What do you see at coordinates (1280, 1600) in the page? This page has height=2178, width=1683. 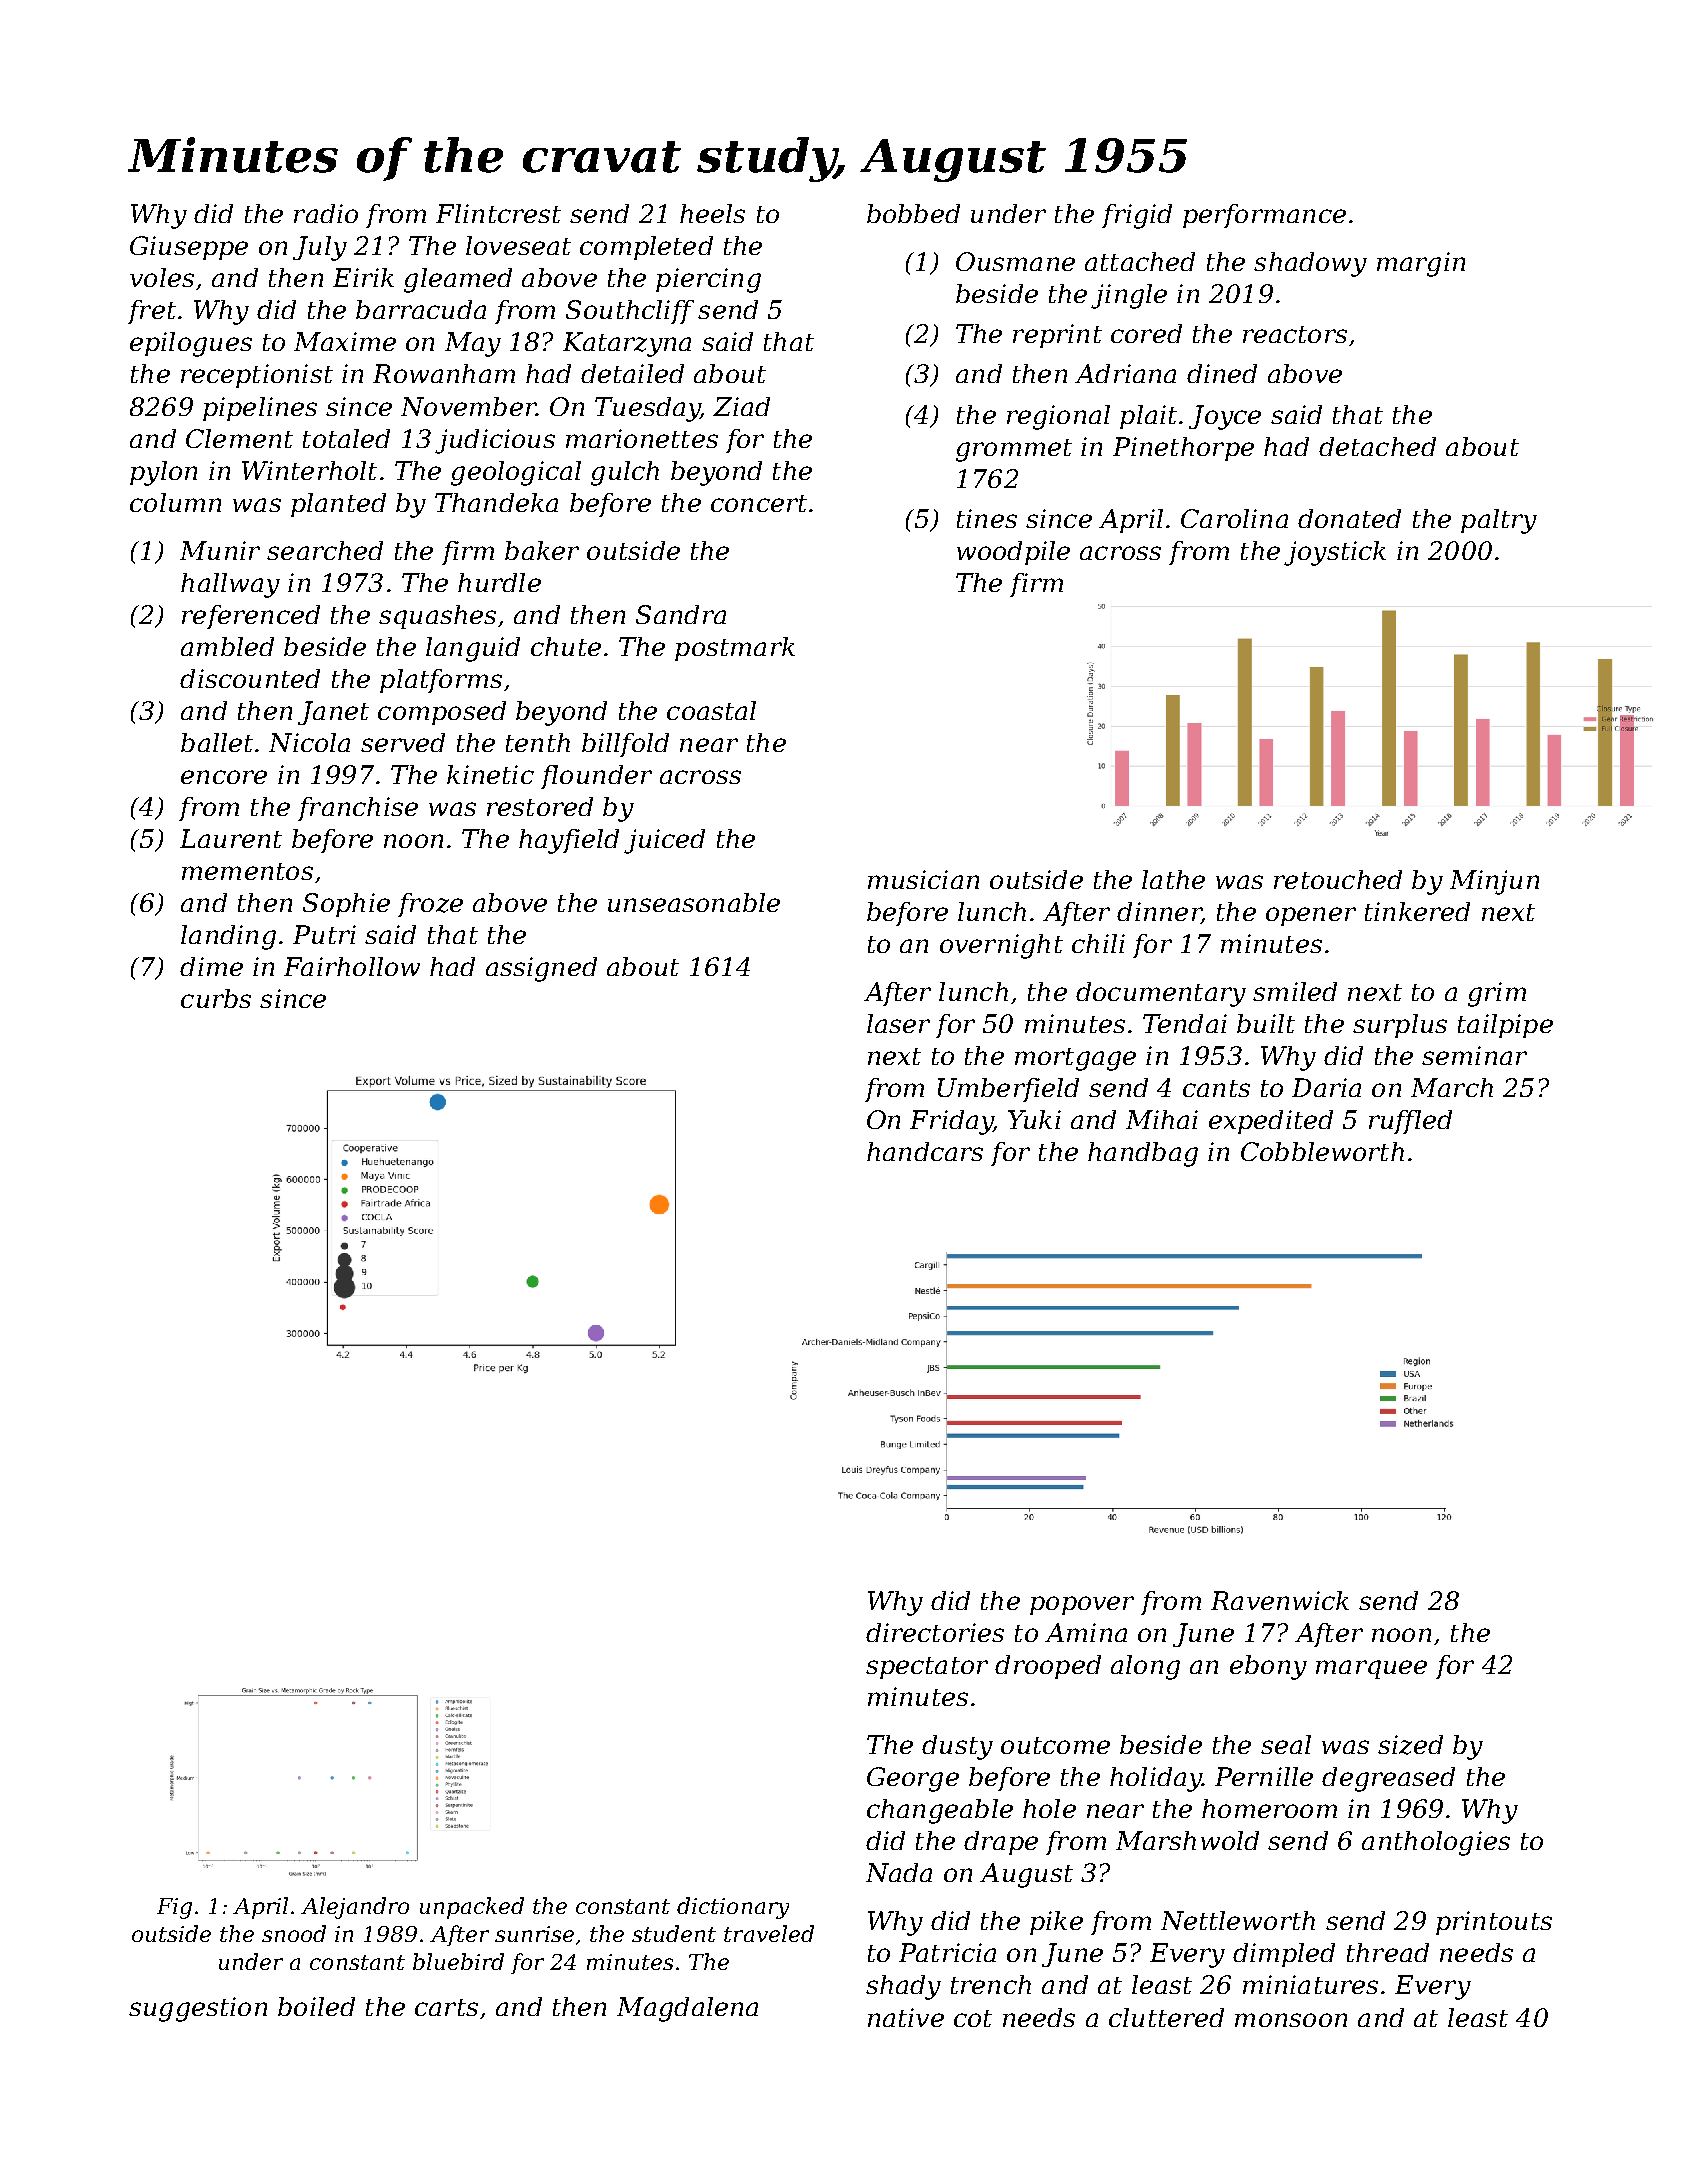 I see `Ravenwick` at bounding box center [1280, 1600].
